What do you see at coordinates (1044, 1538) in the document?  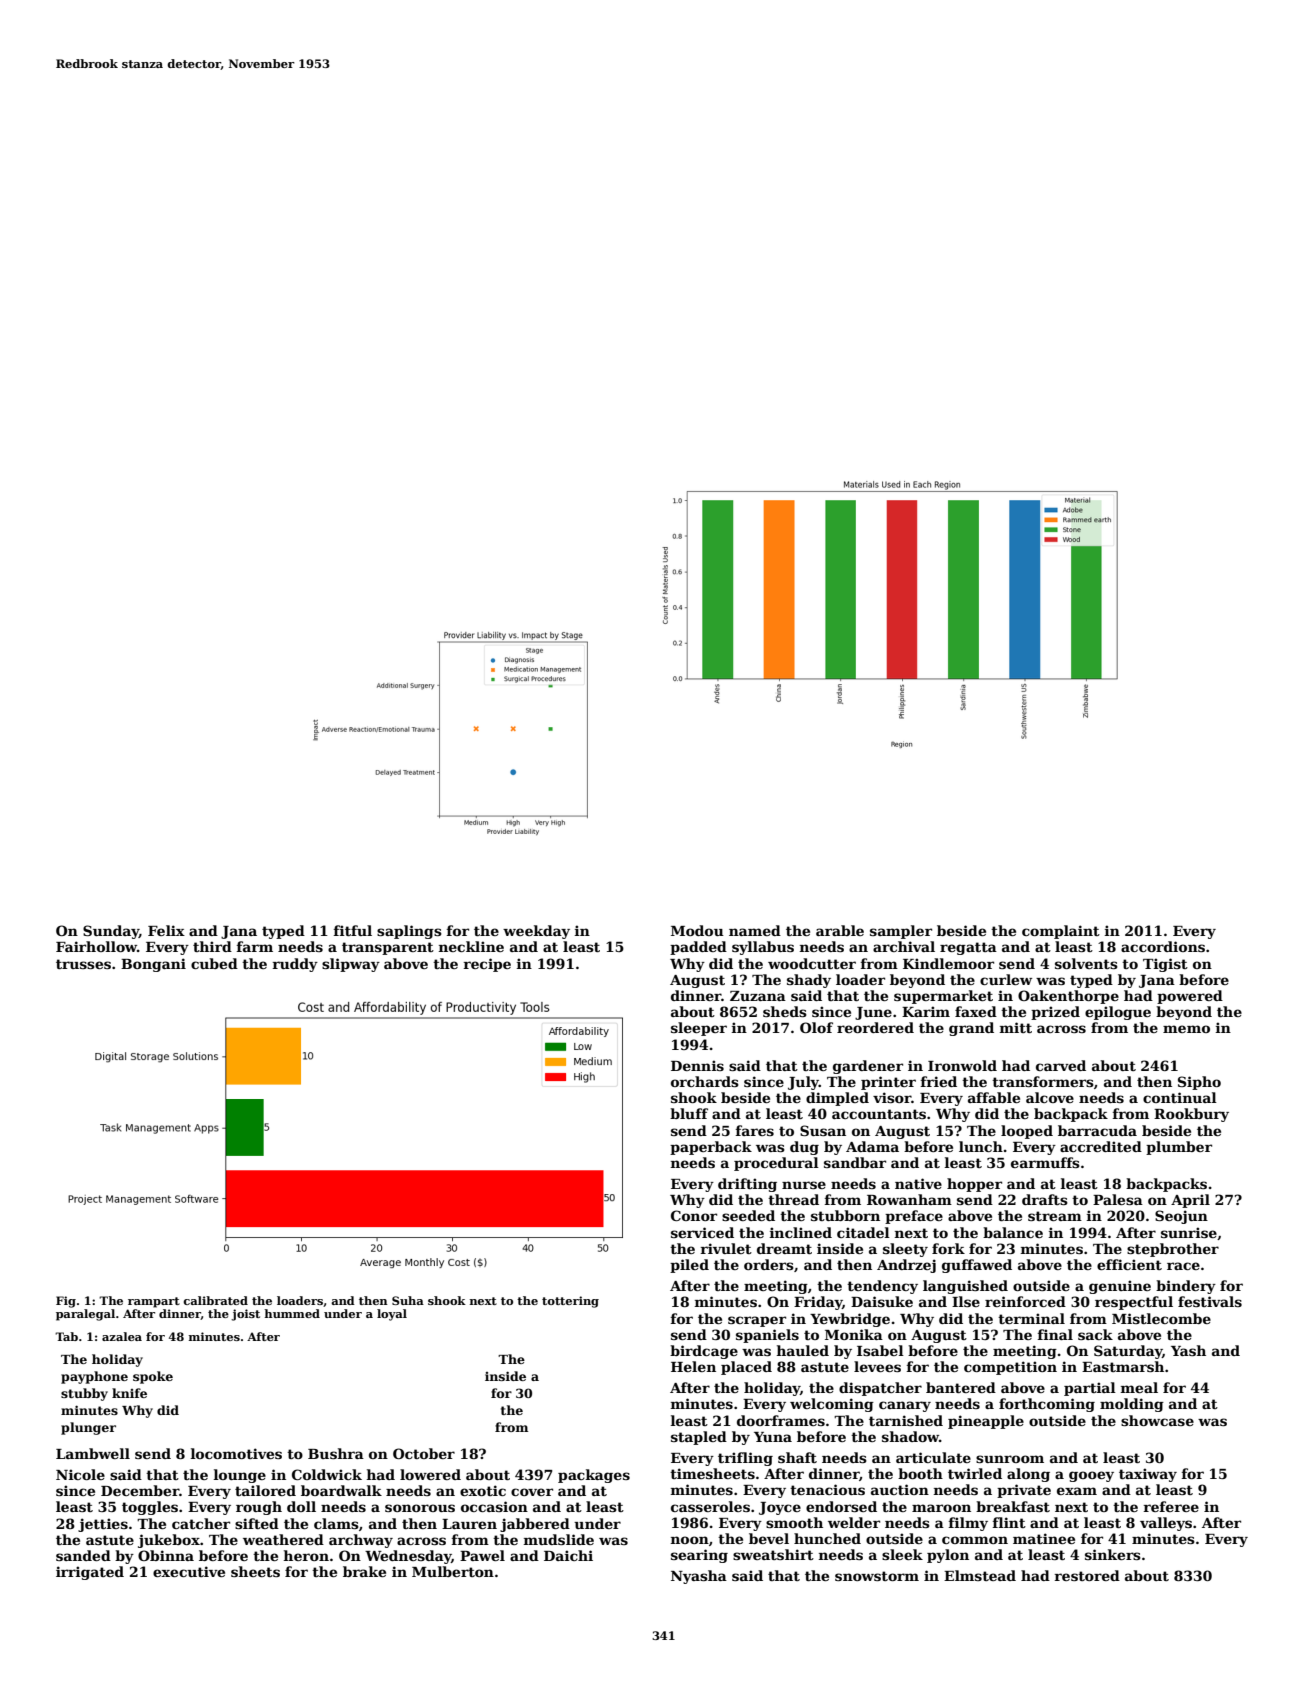 I see `matinee` at bounding box center [1044, 1538].
